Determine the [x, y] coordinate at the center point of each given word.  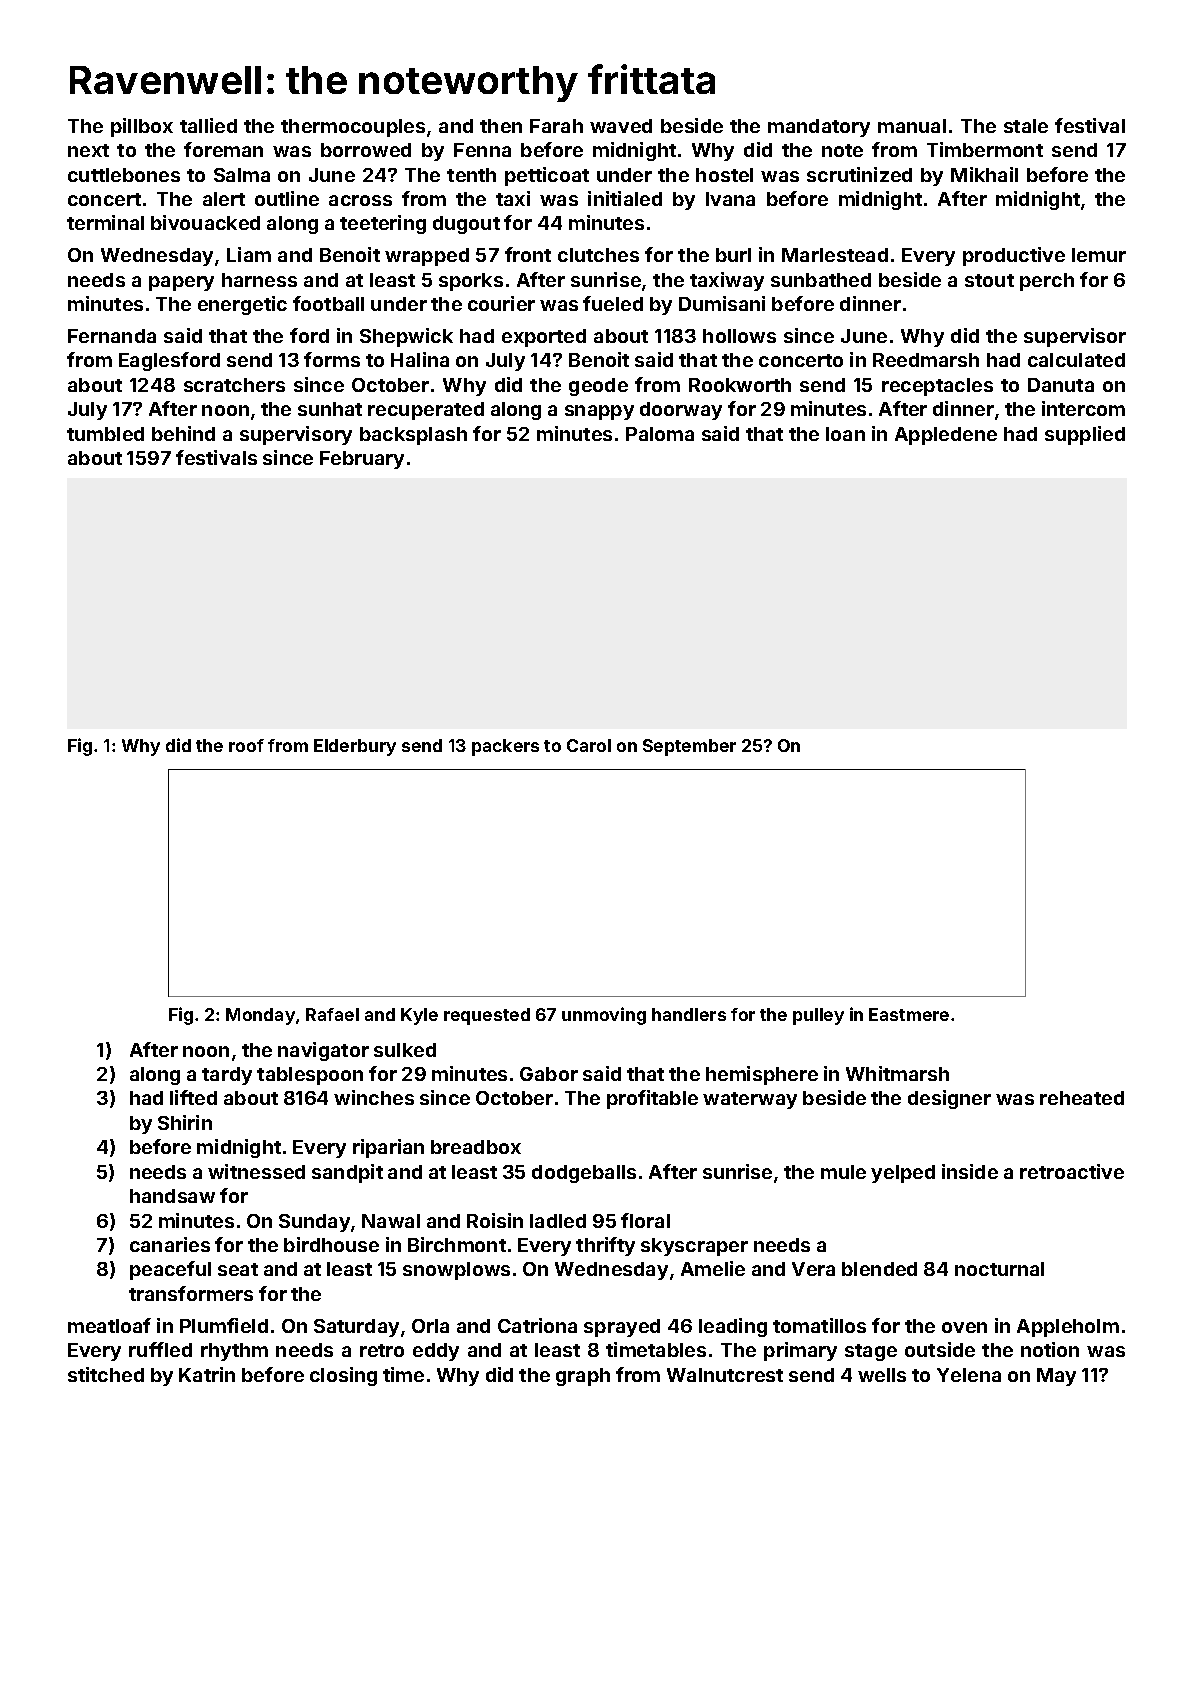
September [689, 747]
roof [246, 745]
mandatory [819, 128]
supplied [1085, 435]
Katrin [207, 1374]
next [88, 150]
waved [621, 126]
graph [583, 1377]
